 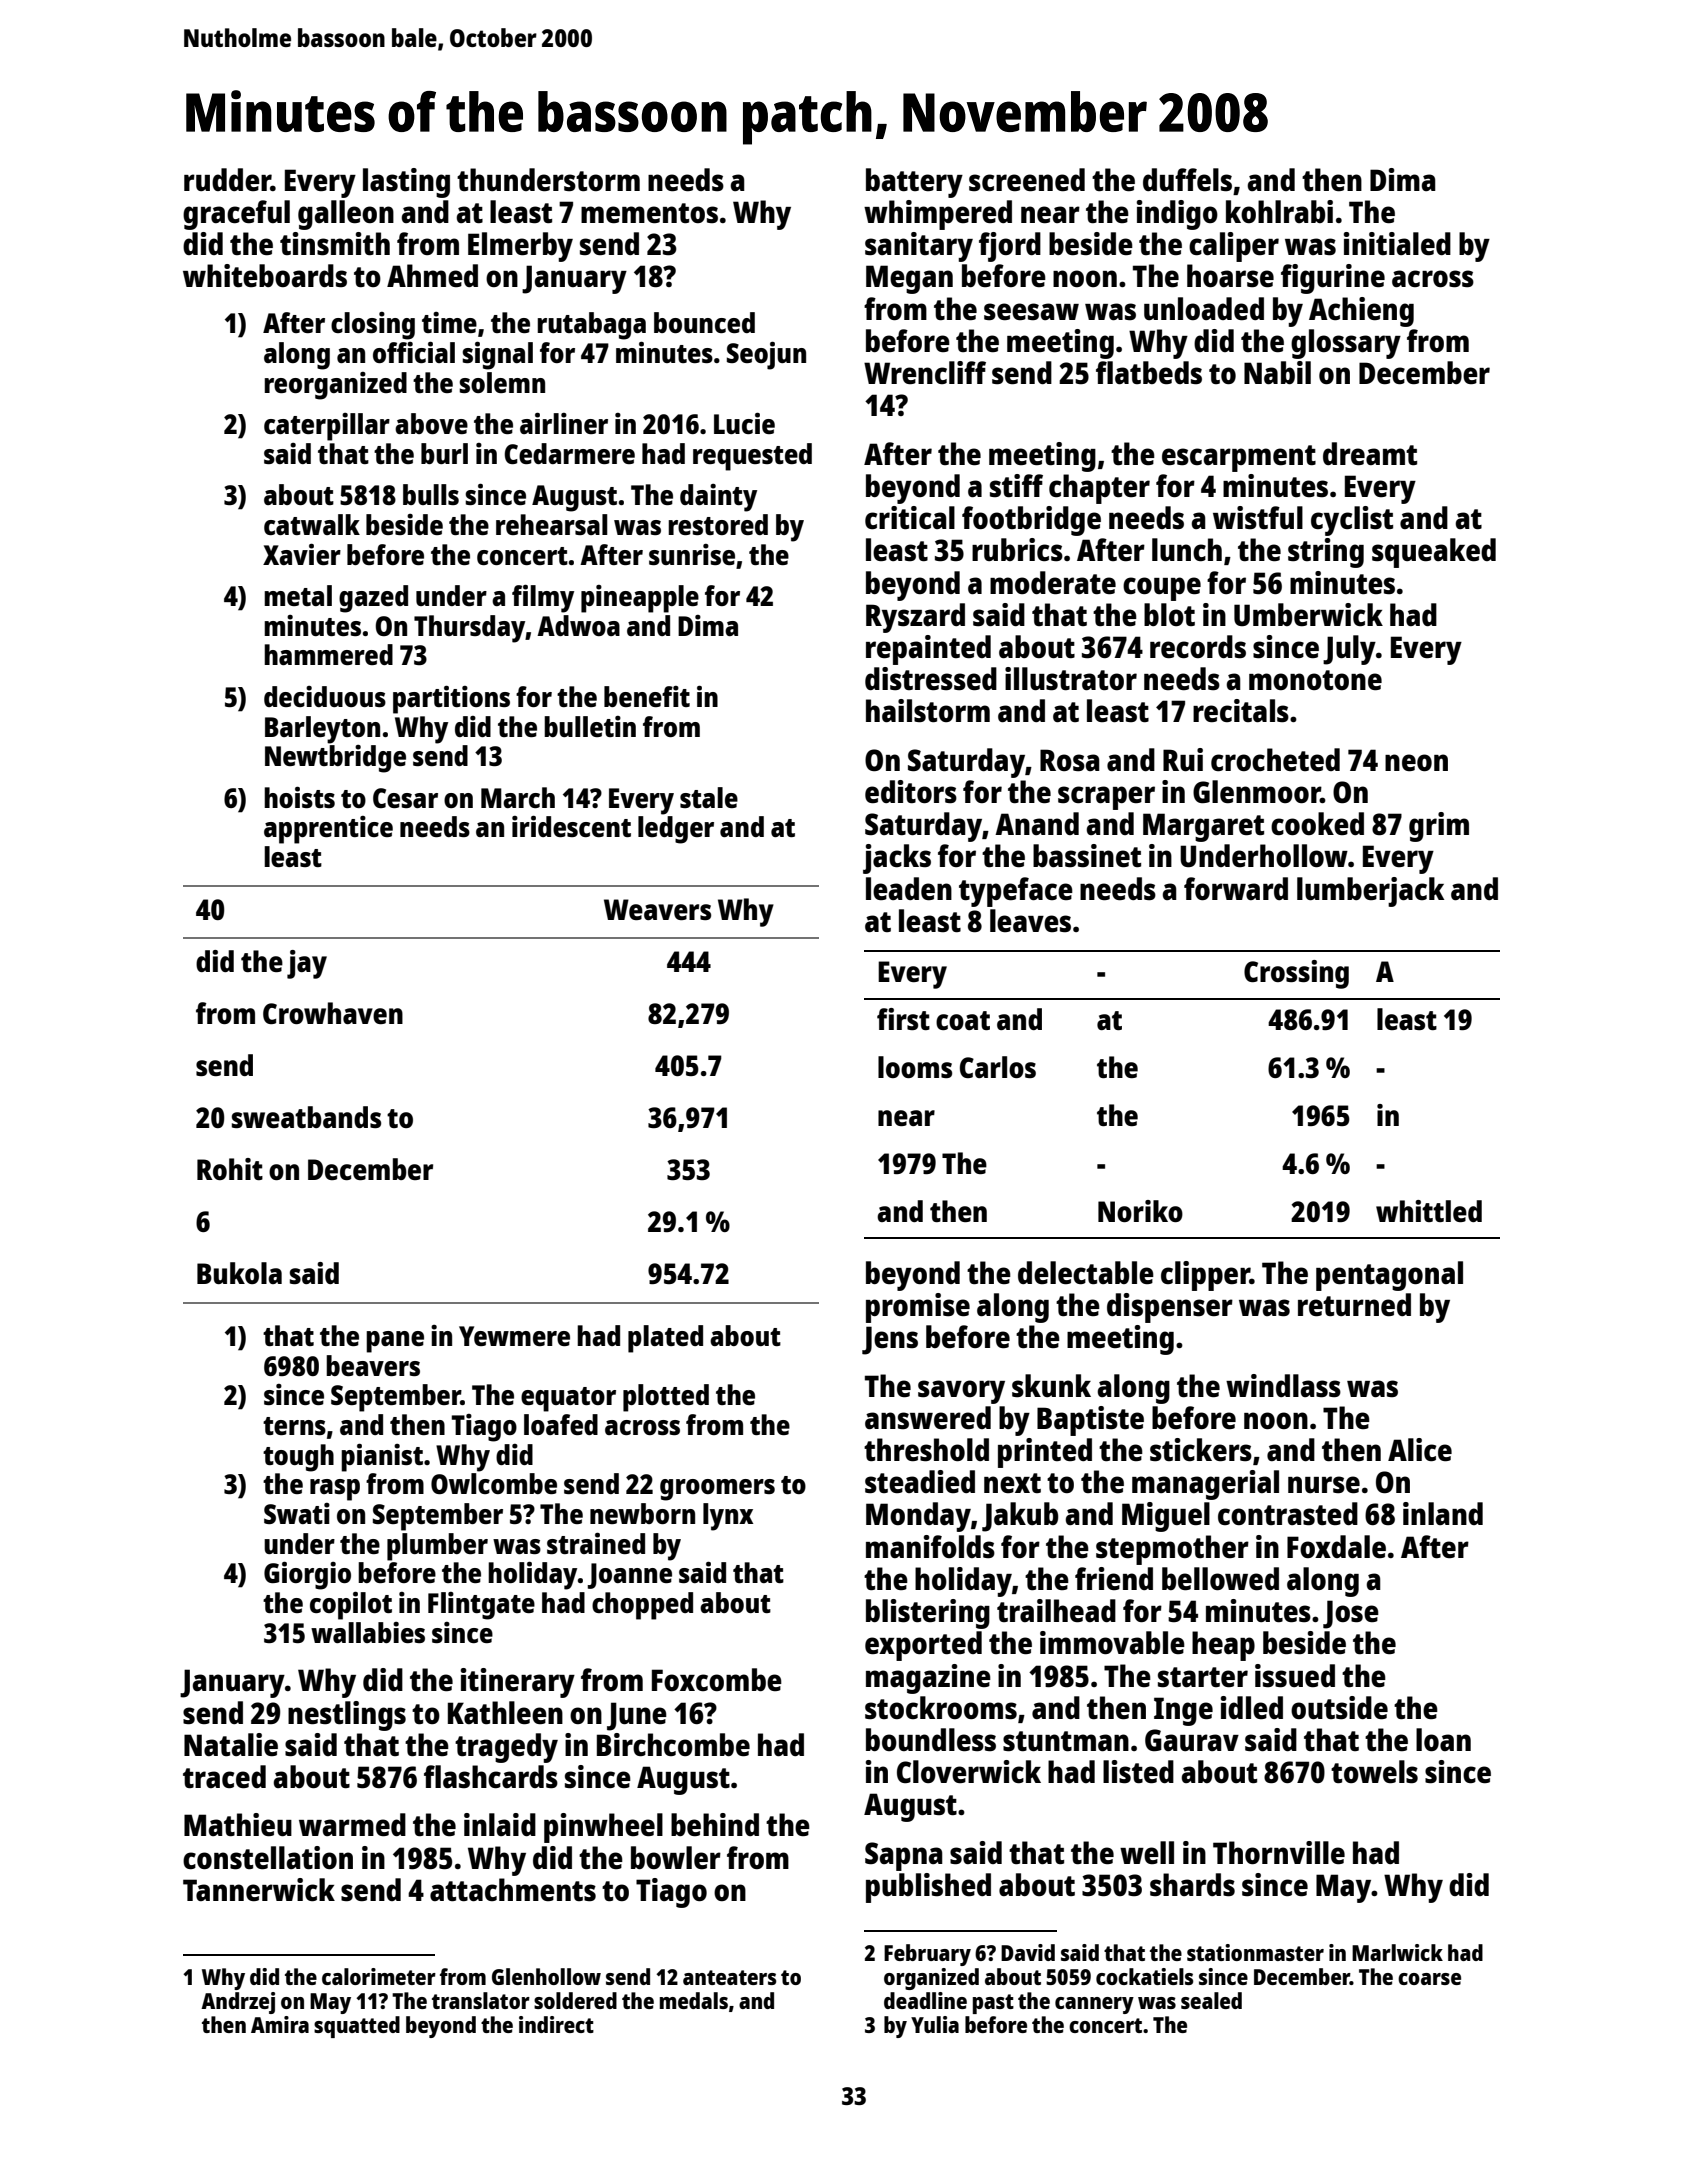 What do you see at coordinates (730, 1977) in the screenshot?
I see `anteaters` at bounding box center [730, 1977].
